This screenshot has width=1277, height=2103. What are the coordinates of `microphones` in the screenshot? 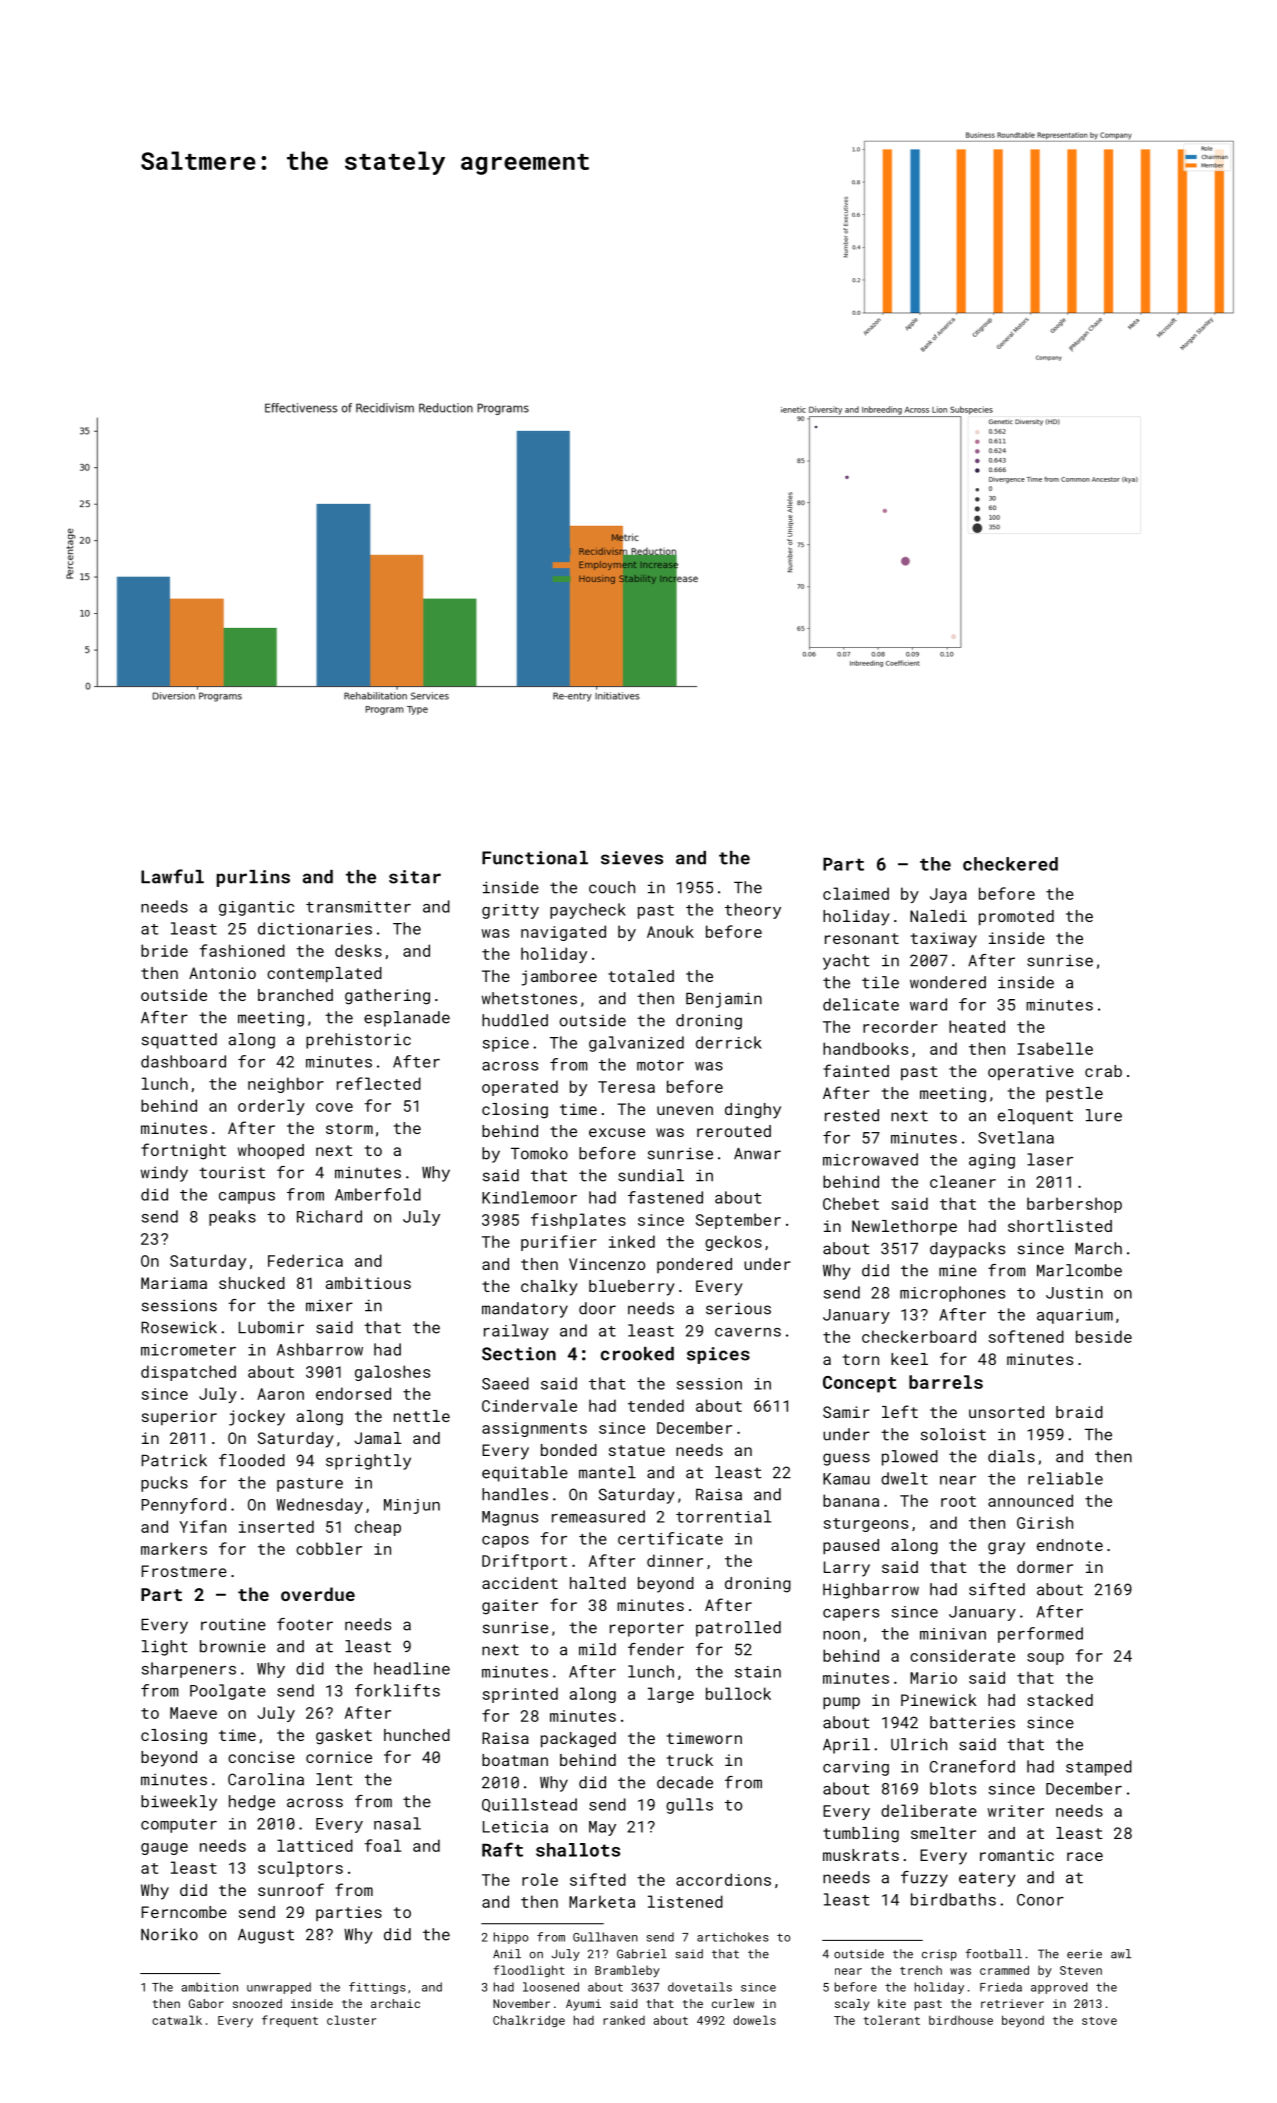 It's located at (952, 1294).
